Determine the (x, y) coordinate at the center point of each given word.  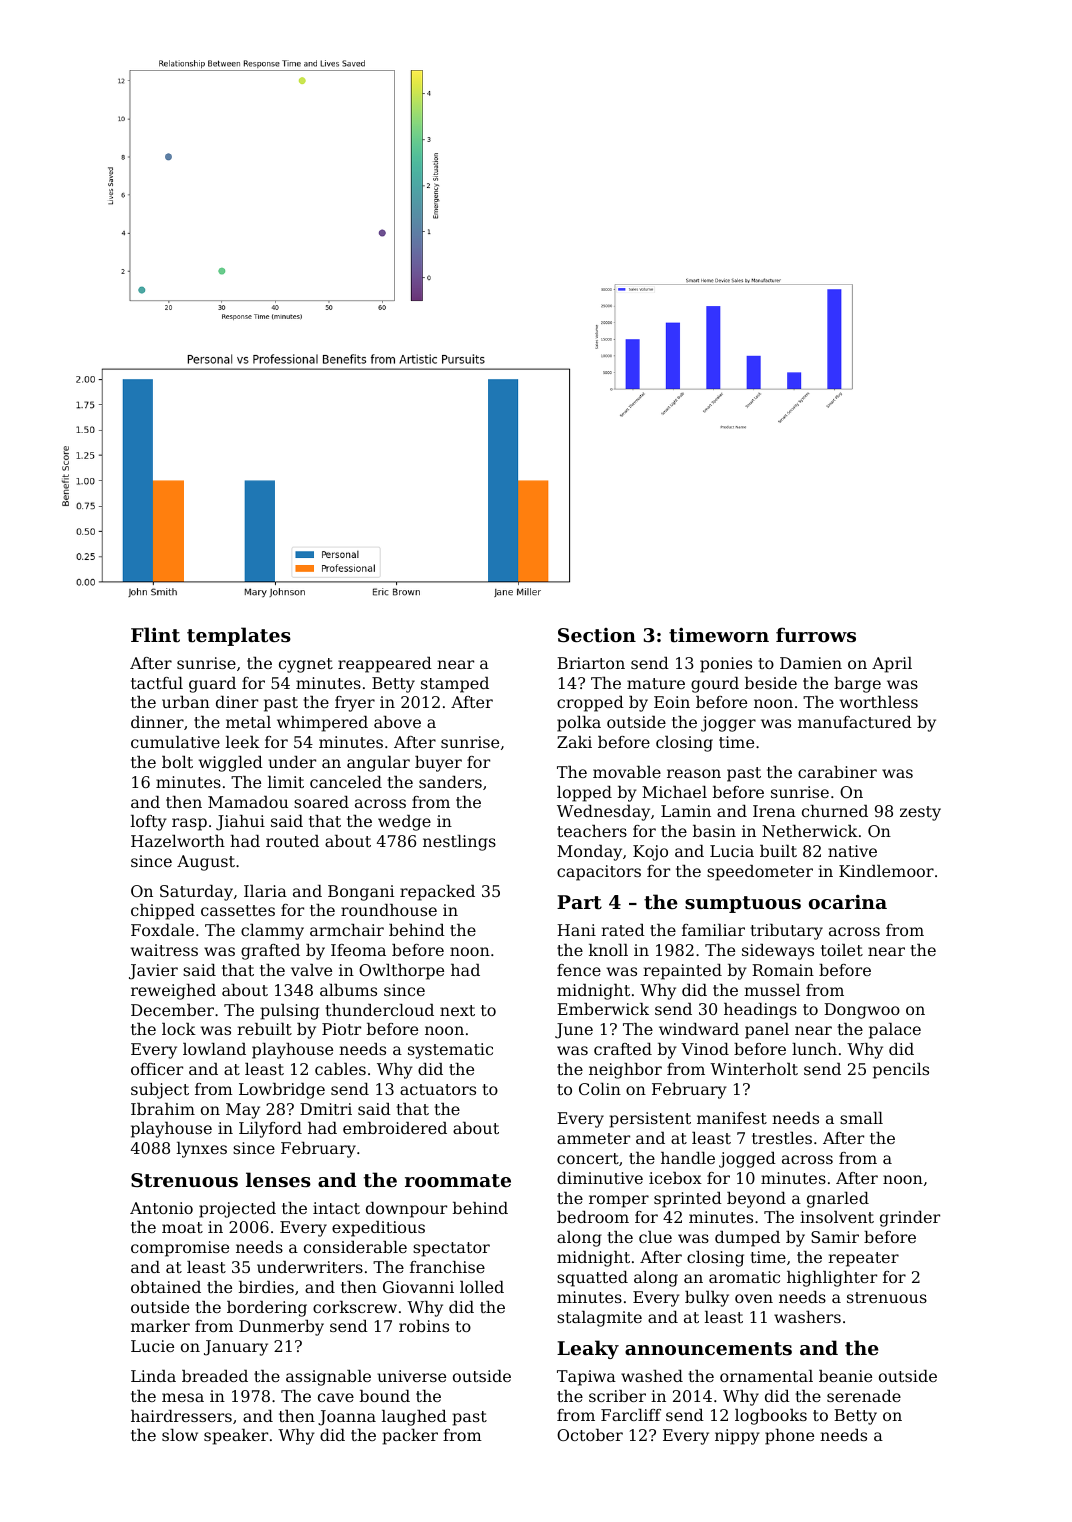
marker (160, 1326)
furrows (816, 635)
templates (239, 636)
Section (597, 635)
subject (160, 1091)
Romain (783, 970)
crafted (623, 1049)
